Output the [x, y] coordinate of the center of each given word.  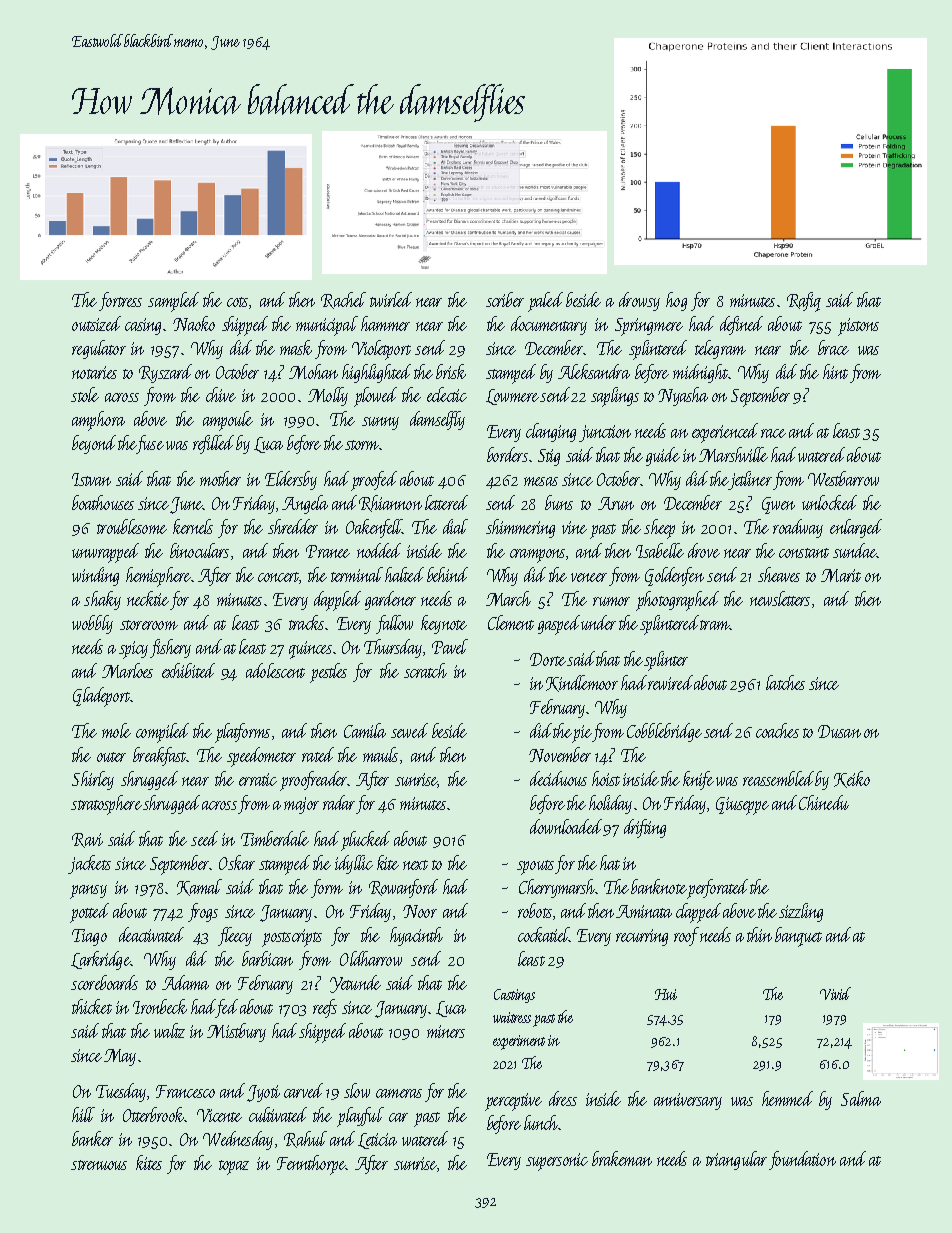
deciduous [558, 778]
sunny [380, 423]
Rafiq [804, 302]
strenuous [99, 1165]
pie [582, 734]
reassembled [778, 778]
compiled [162, 733]
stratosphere [106, 805]
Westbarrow [843, 478]
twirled [391, 299]
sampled [173, 302]
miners [446, 1031]
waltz [169, 1030]
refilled [213, 444]
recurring [642, 937]
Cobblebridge [664, 732]
